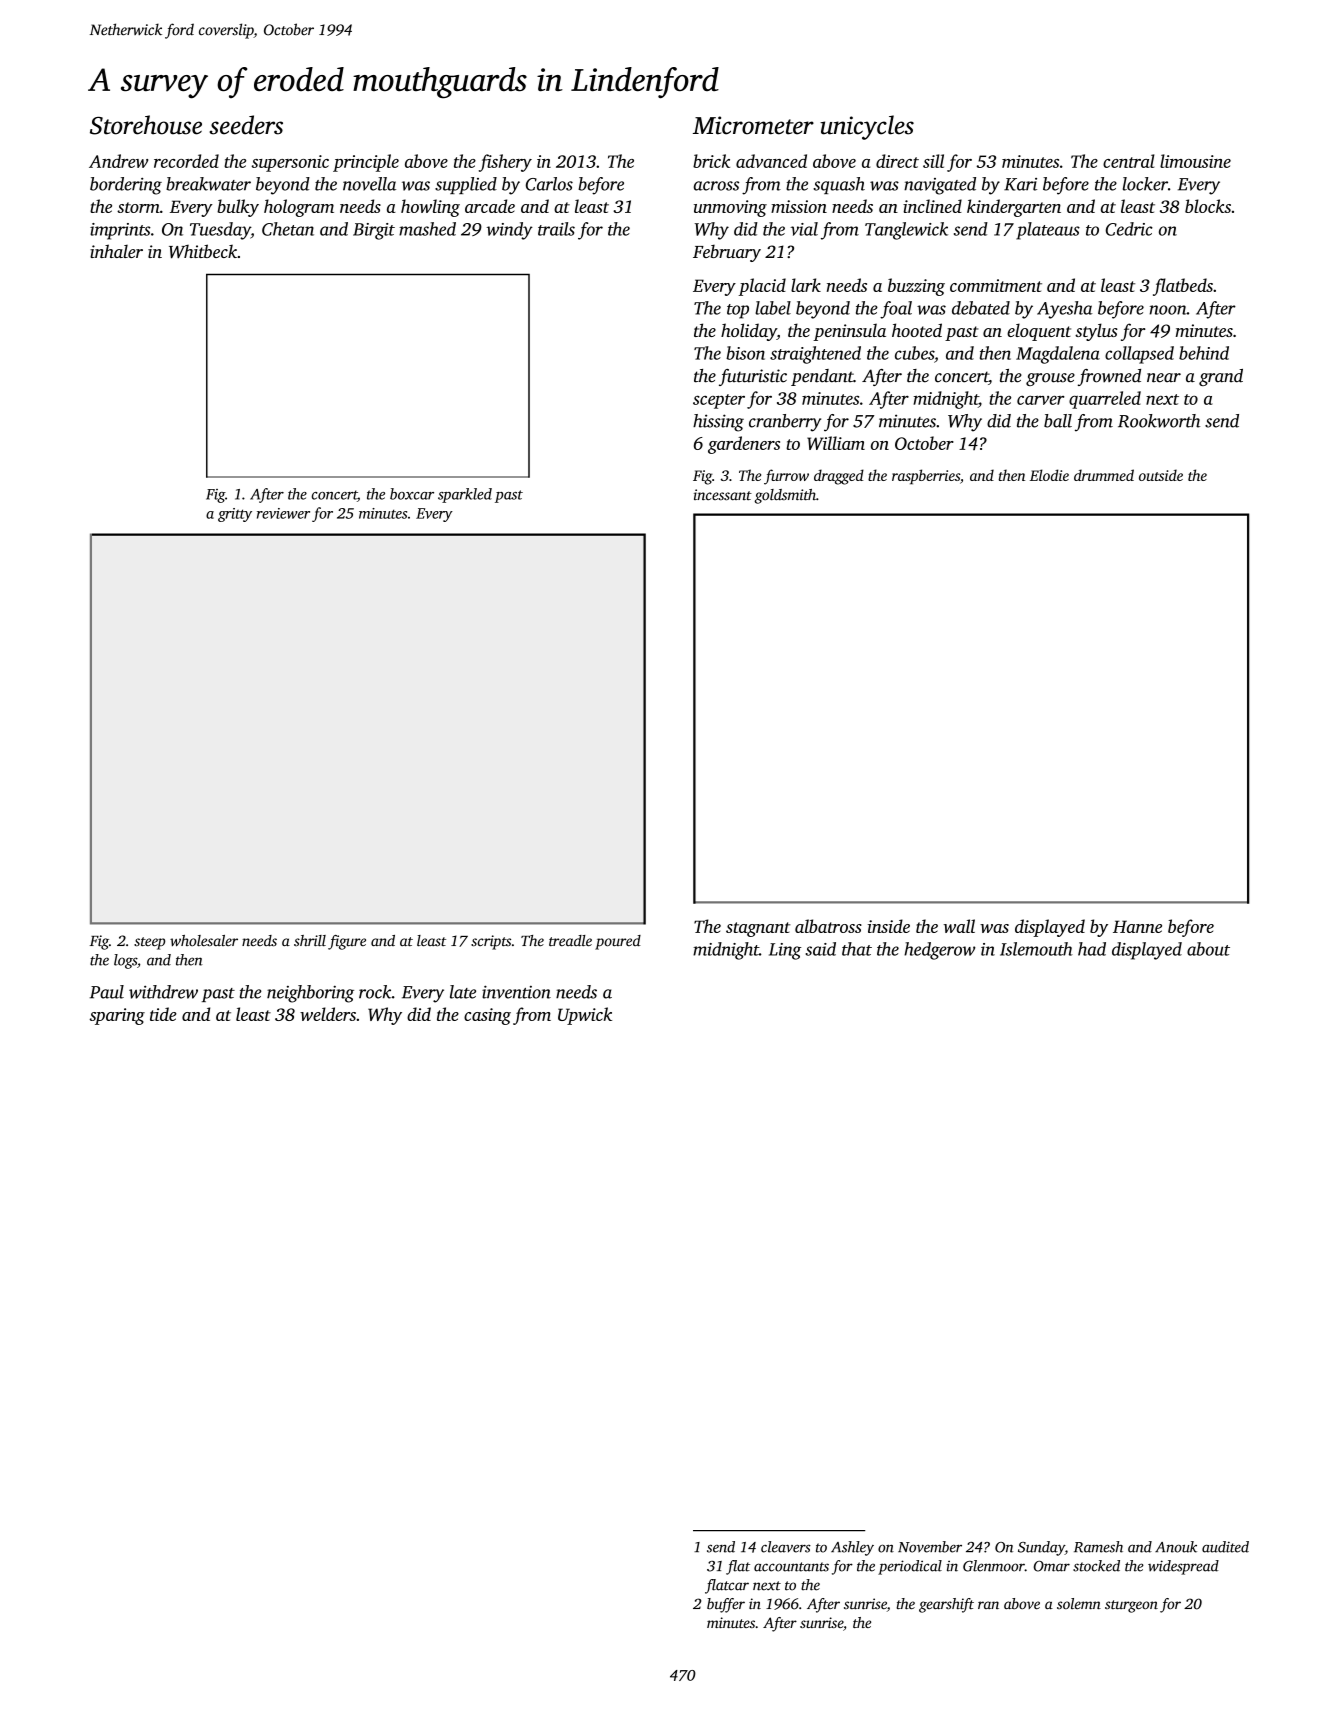 This page has width=1339, height=1733. I want to click on treadle, so click(570, 941).
